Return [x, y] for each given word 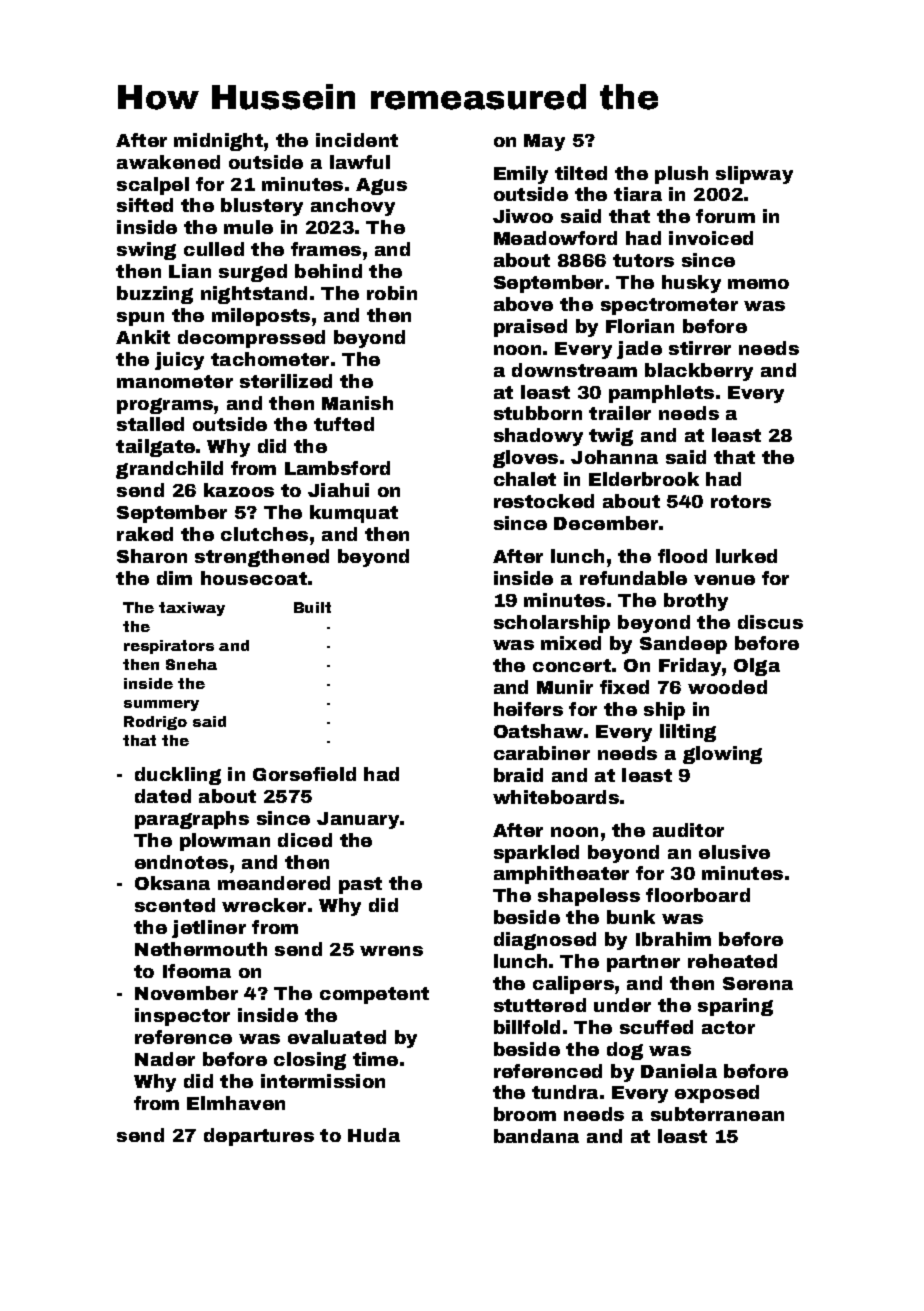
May [544, 142]
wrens [391, 951]
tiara [638, 194]
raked [145, 534]
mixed [571, 643]
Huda [374, 1135]
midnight [218, 142]
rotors [741, 501]
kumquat [354, 514]
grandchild [169, 470]
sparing [735, 1007]
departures [259, 1137]
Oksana [172, 883]
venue [724, 580]
